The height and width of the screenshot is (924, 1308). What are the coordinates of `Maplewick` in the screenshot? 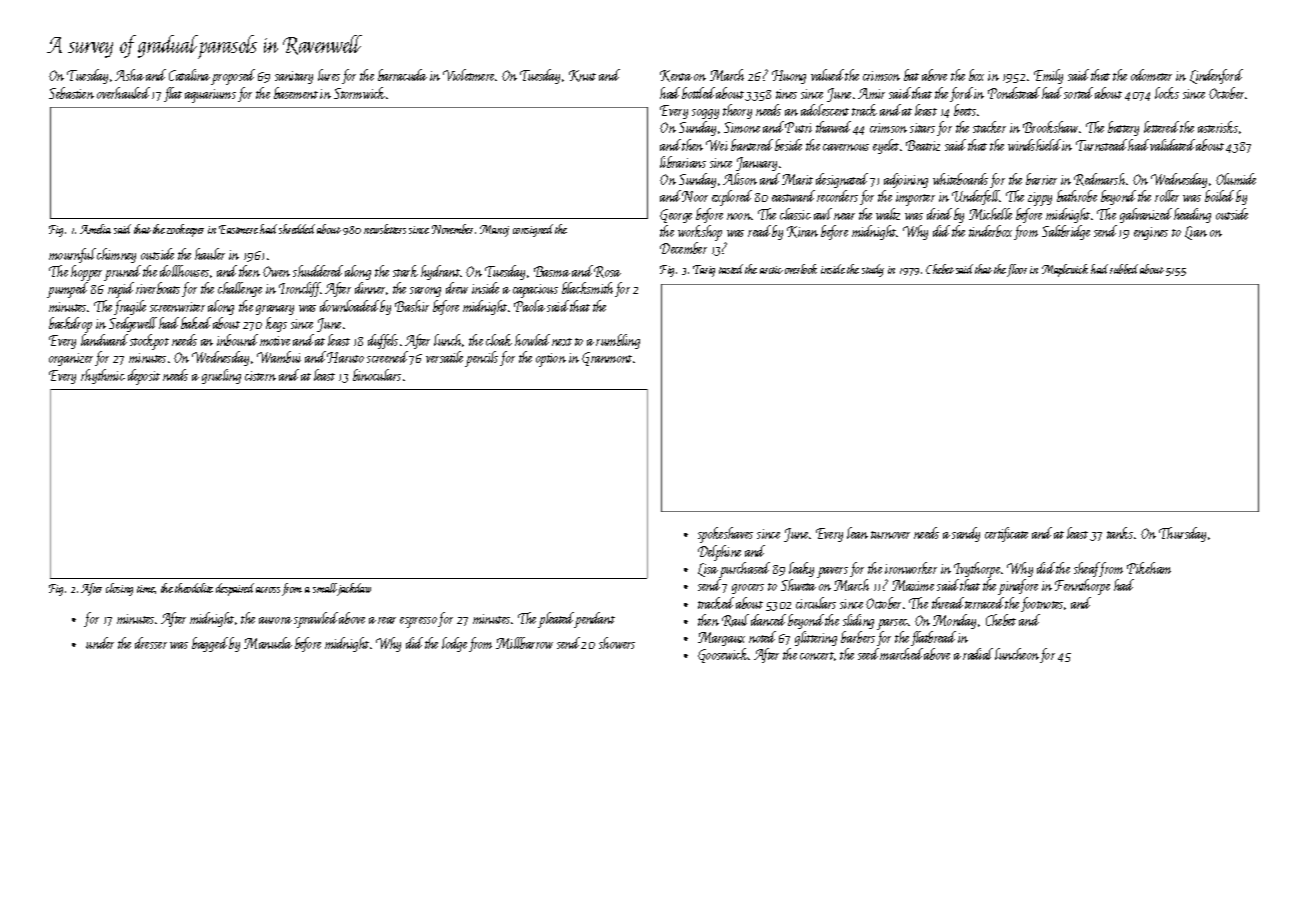 It's located at (1065, 270).
